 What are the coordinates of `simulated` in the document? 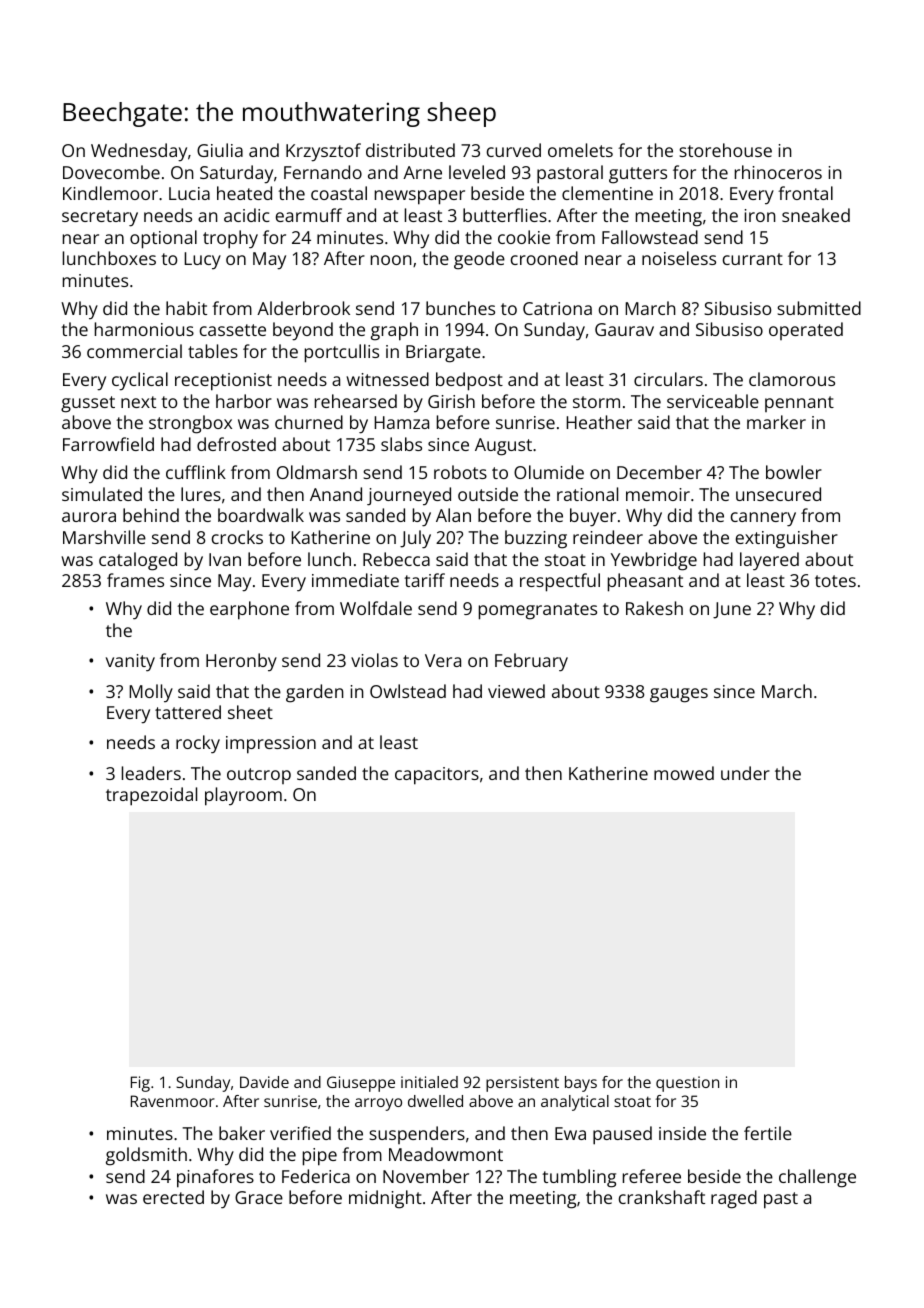 It's located at (102, 494).
